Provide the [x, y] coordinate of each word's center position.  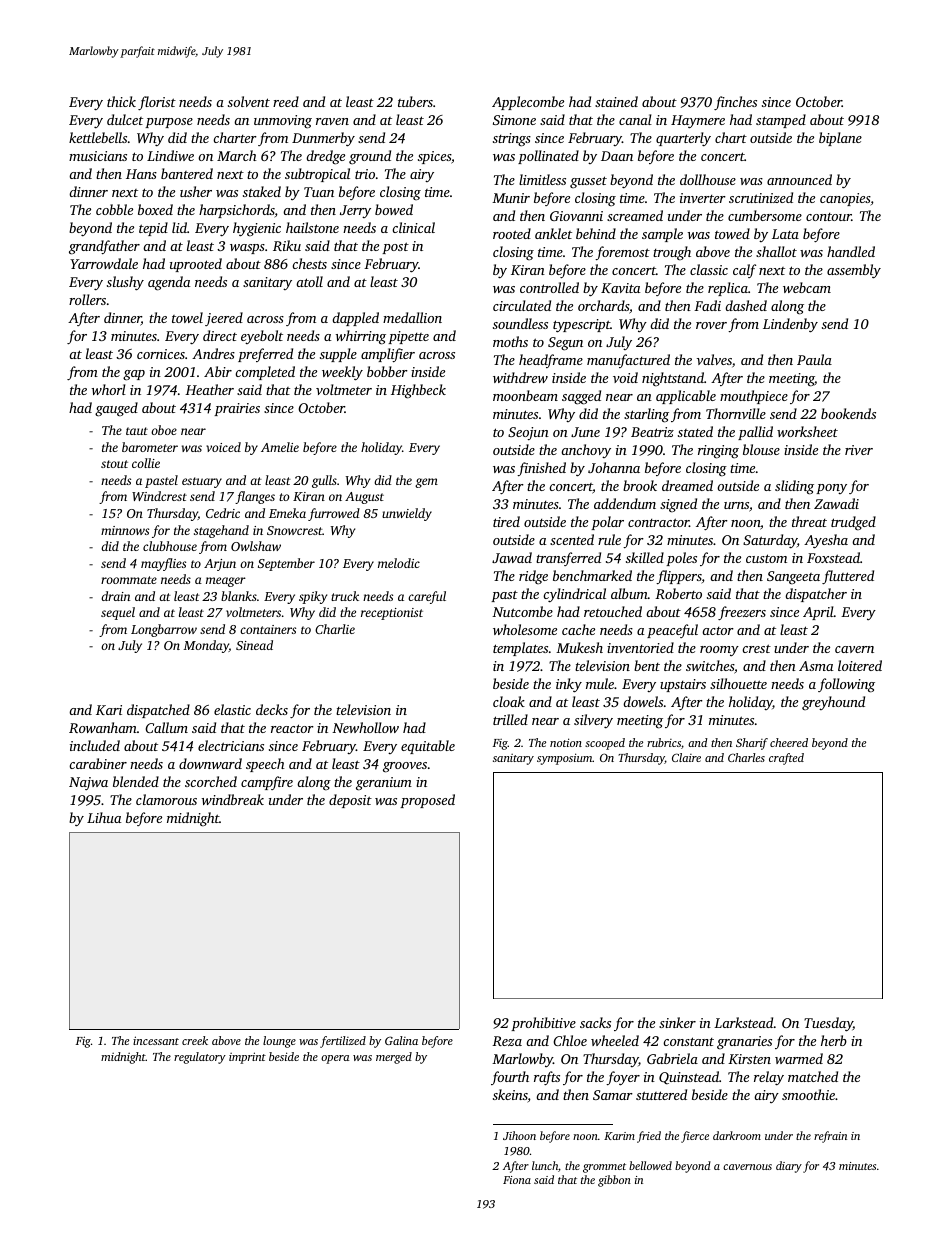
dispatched [158, 711]
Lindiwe [170, 155]
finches [735, 103]
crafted [786, 759]
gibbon [614, 1181]
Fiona [517, 1180]
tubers [415, 101]
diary [789, 1167]
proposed [427, 801]
